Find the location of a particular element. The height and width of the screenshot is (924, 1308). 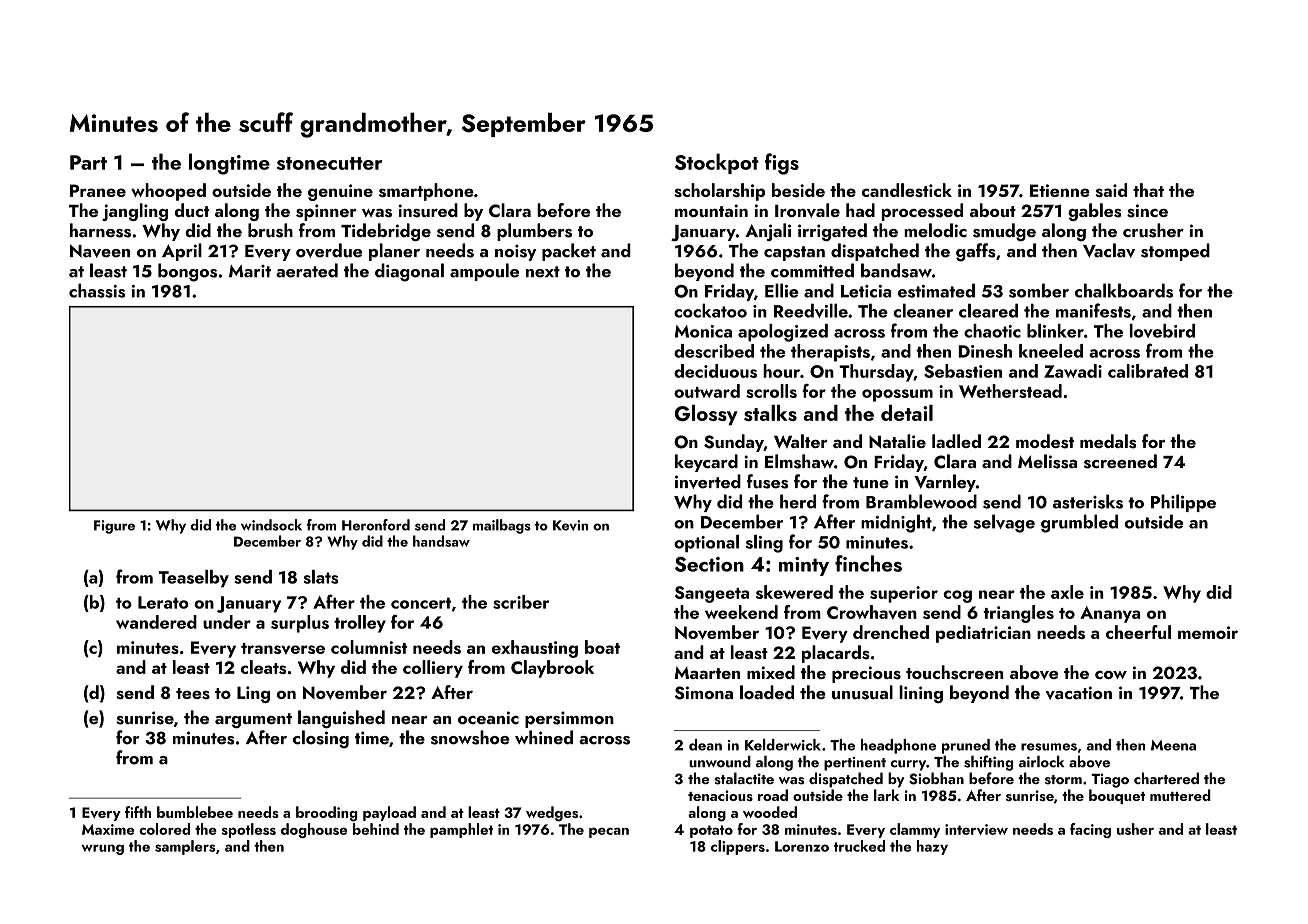

Figure is located at coordinates (114, 527).
